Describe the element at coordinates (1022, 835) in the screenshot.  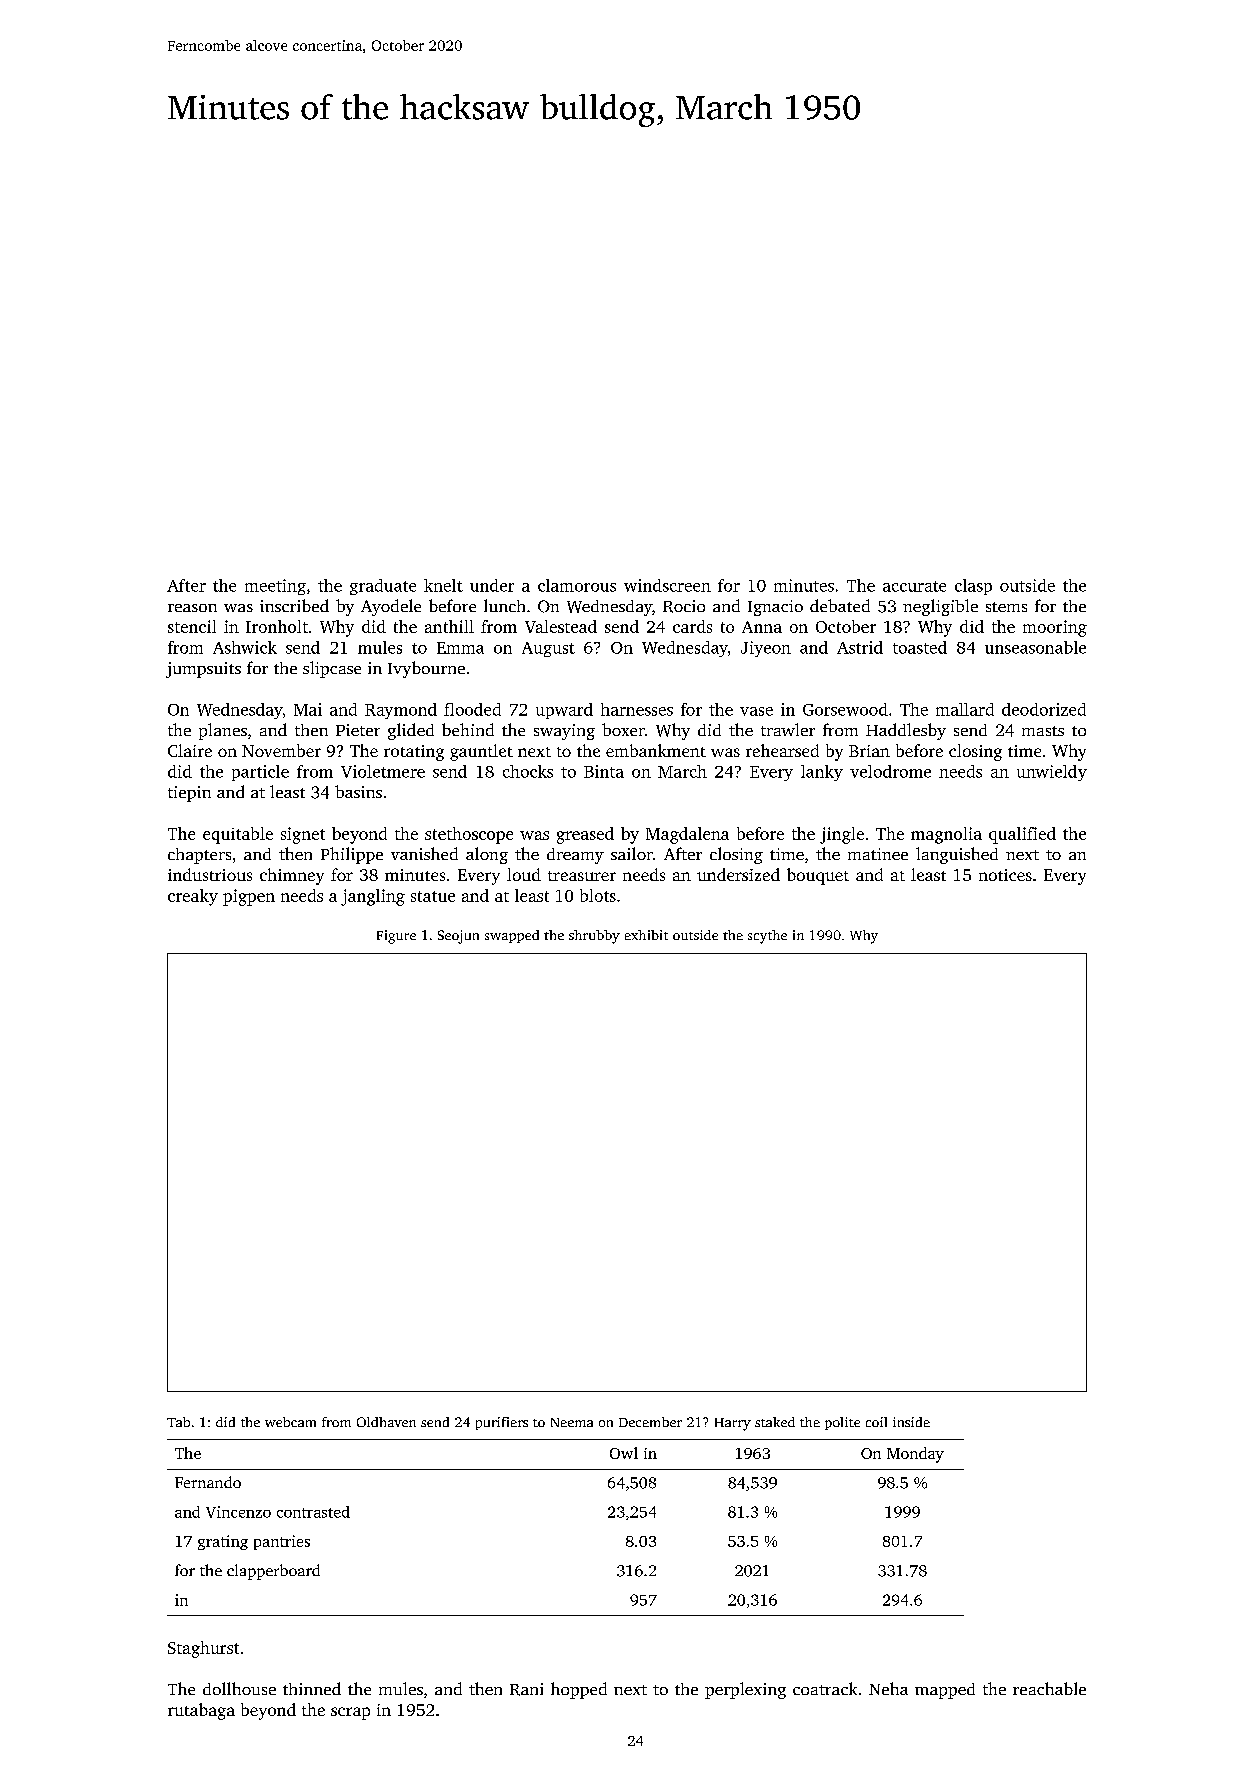
I see `qualified` at that location.
